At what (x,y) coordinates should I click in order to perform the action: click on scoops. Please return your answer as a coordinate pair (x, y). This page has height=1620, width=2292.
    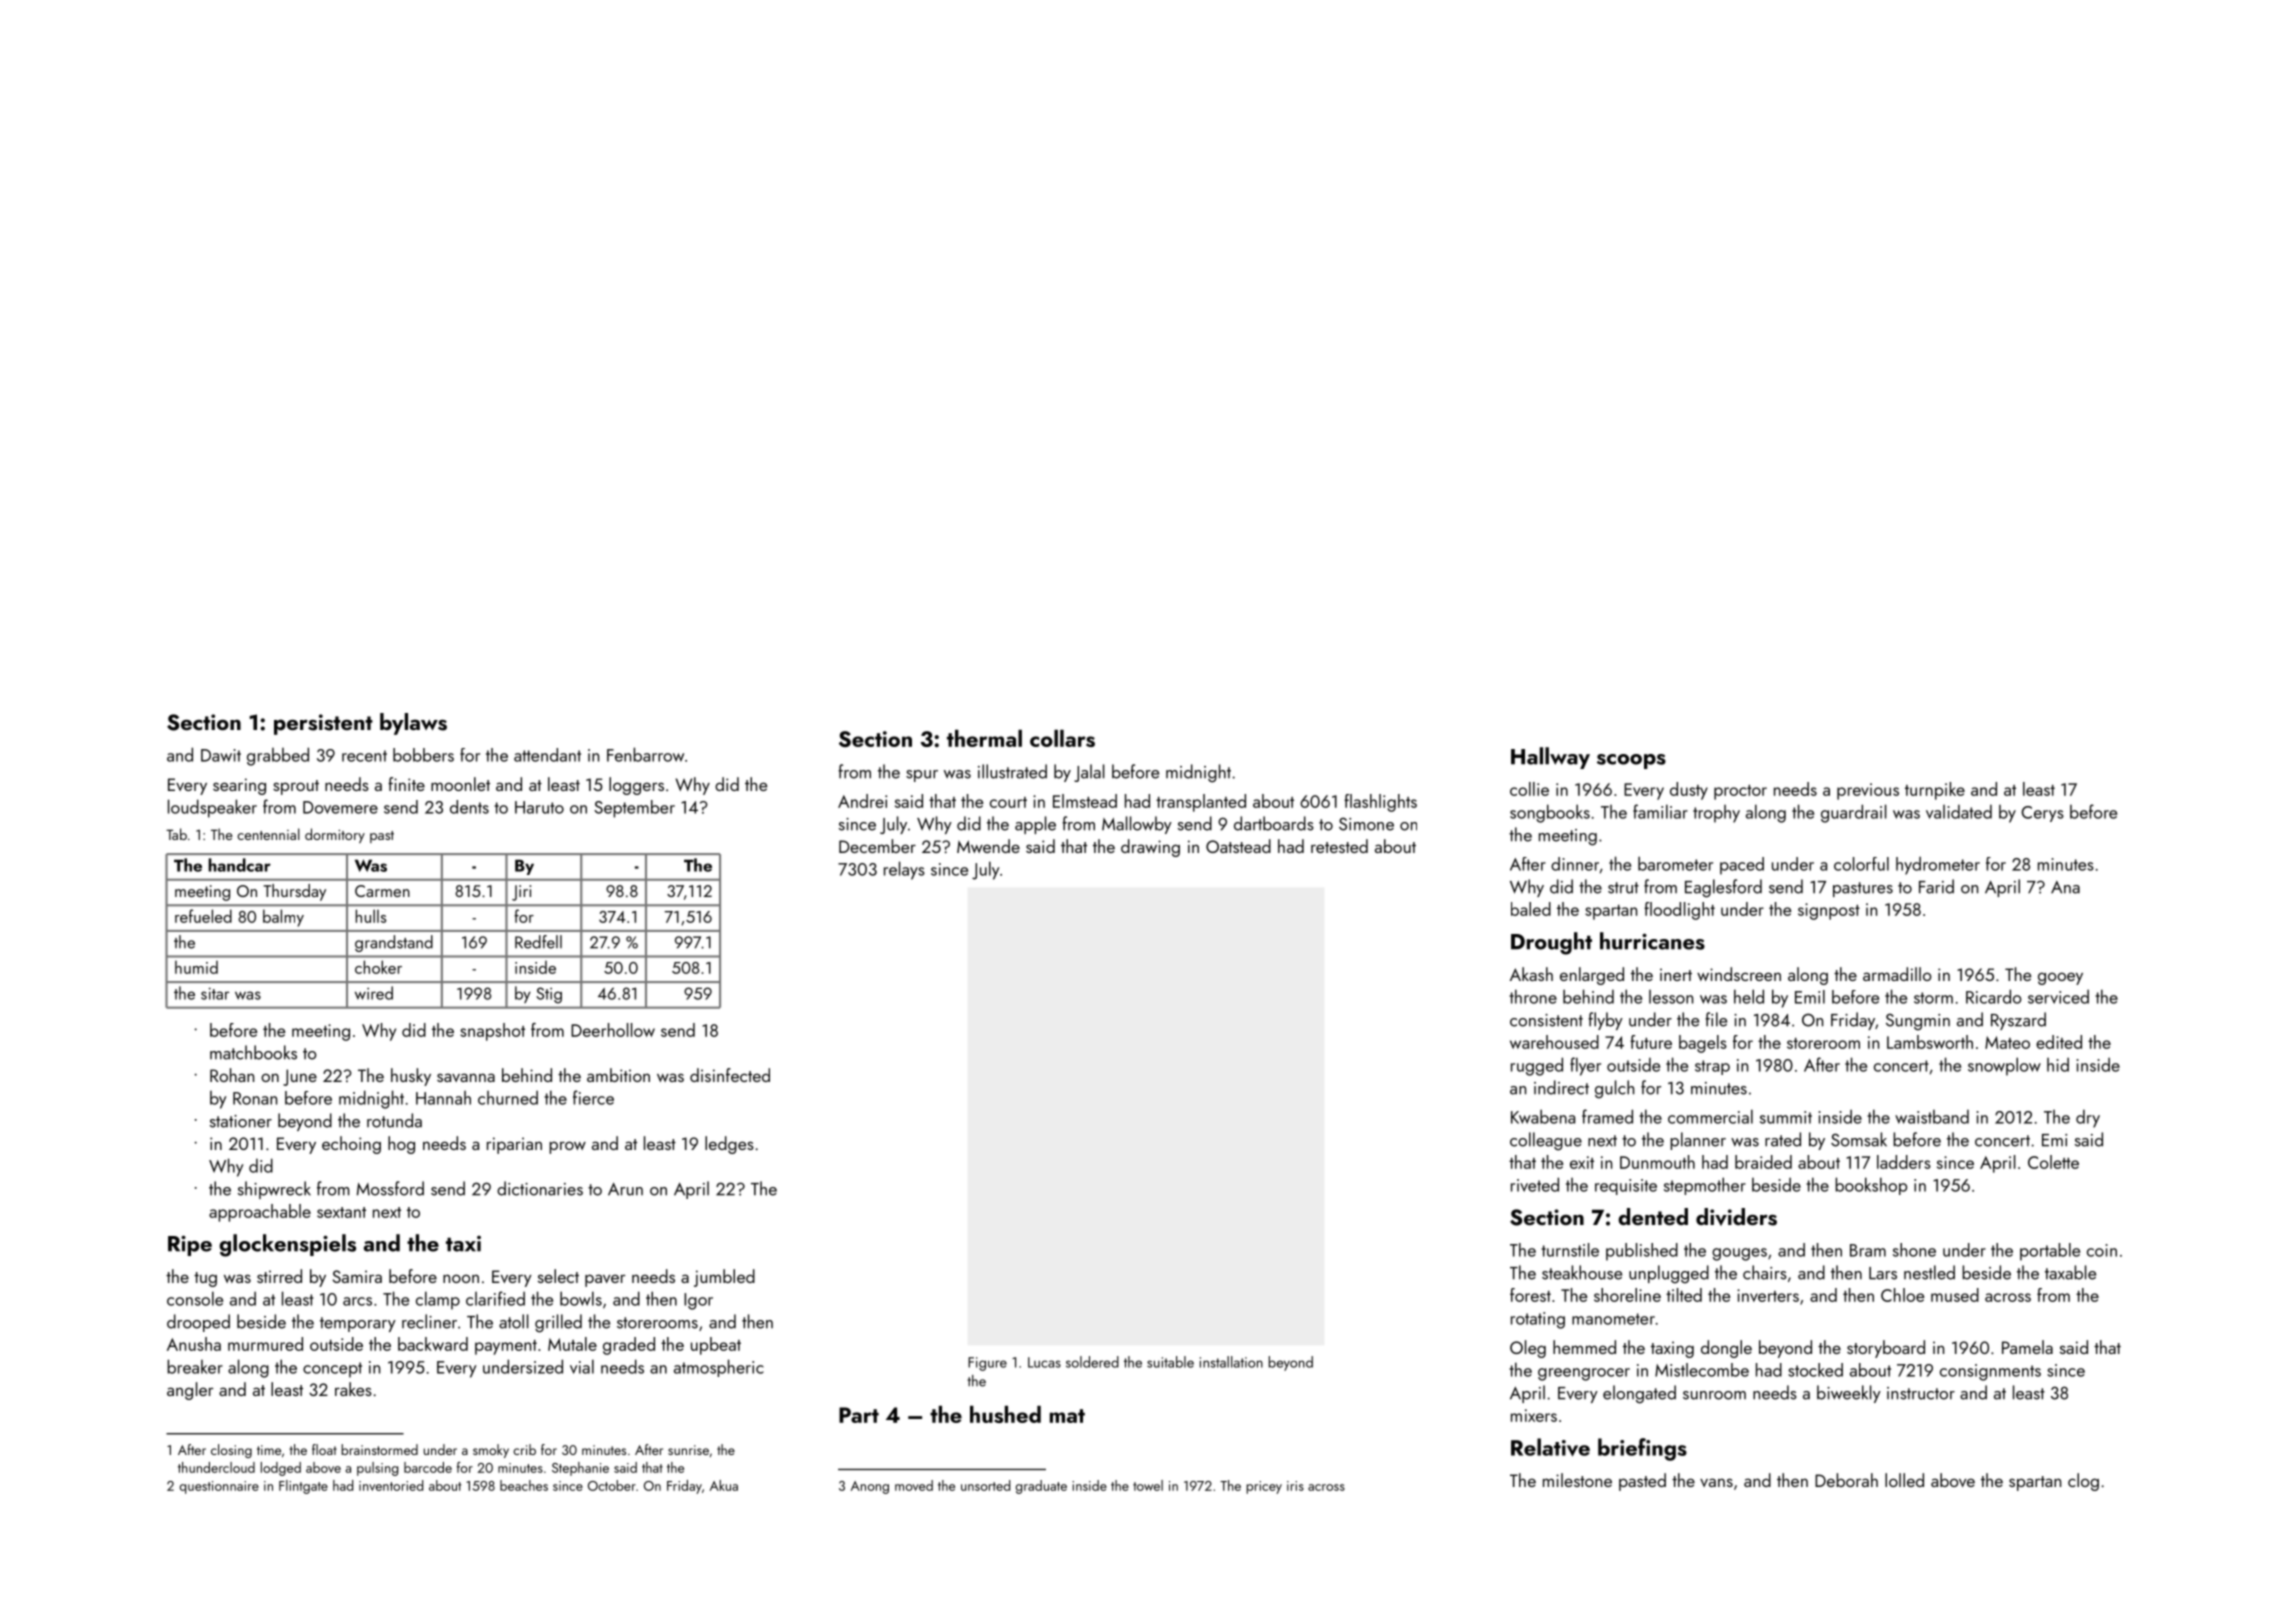
    Looking at the image, I should click on (1631, 761).
